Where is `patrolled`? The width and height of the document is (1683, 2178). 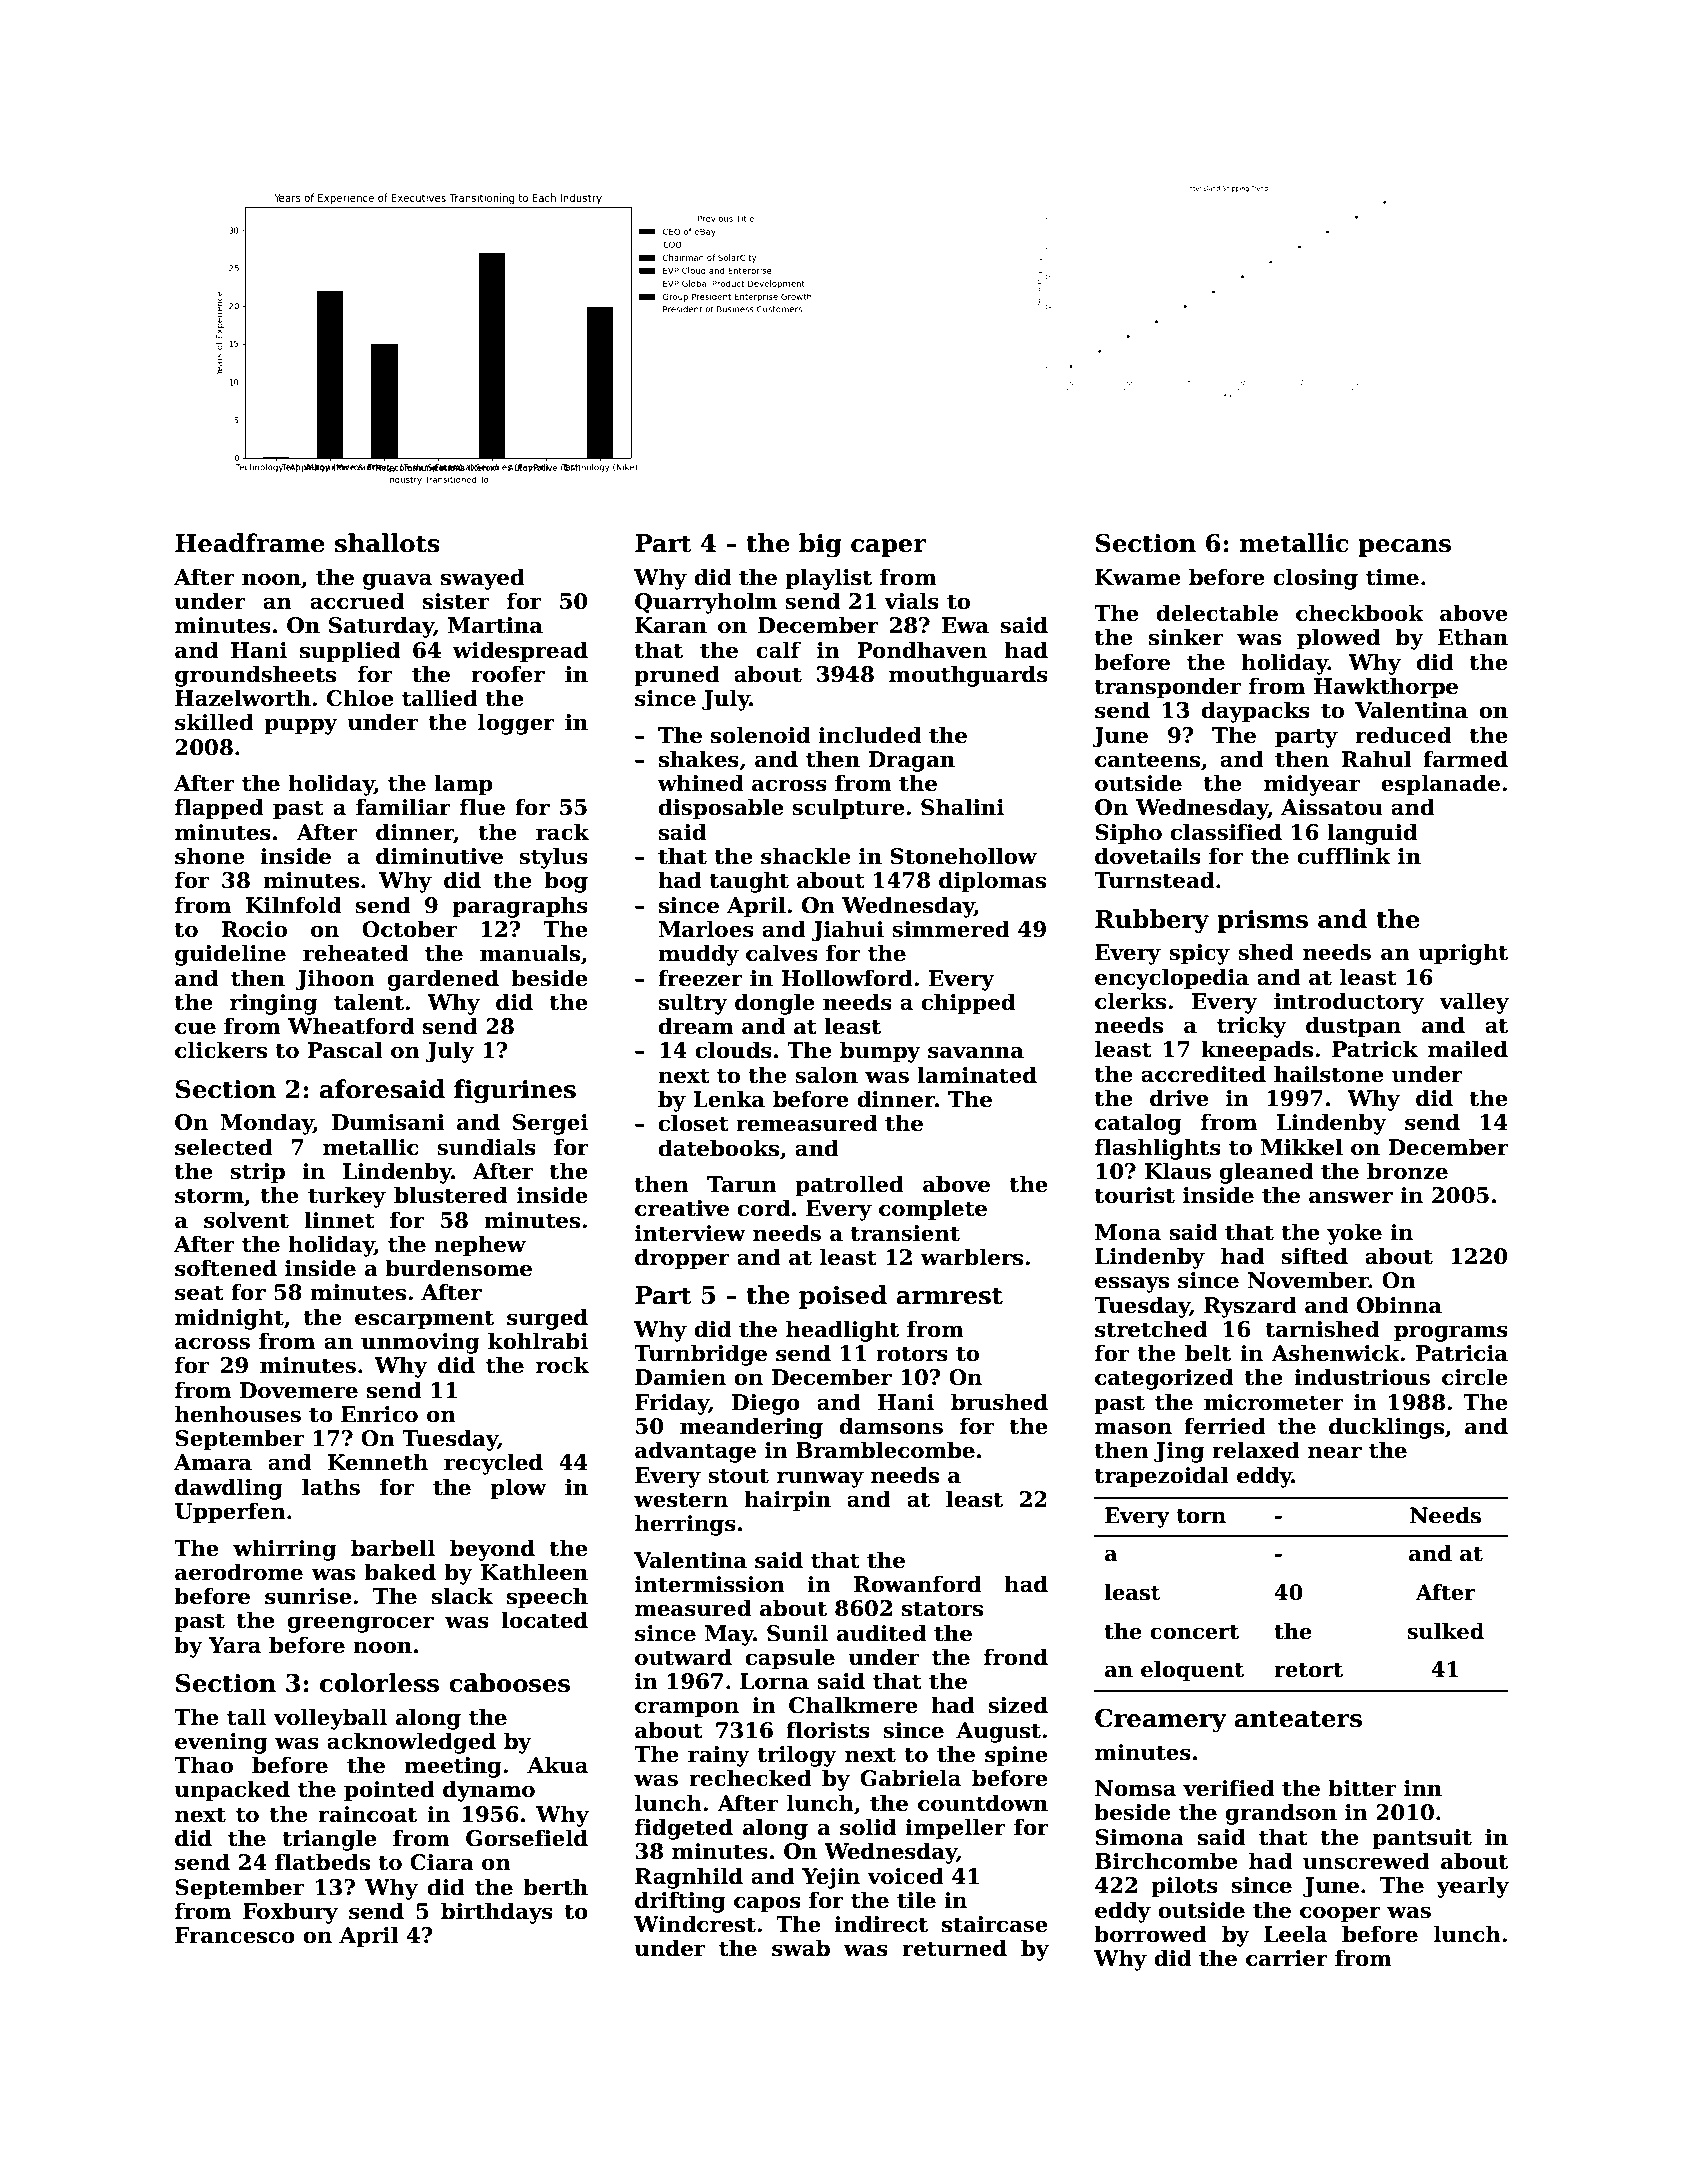 patrolled is located at coordinates (849, 1186).
